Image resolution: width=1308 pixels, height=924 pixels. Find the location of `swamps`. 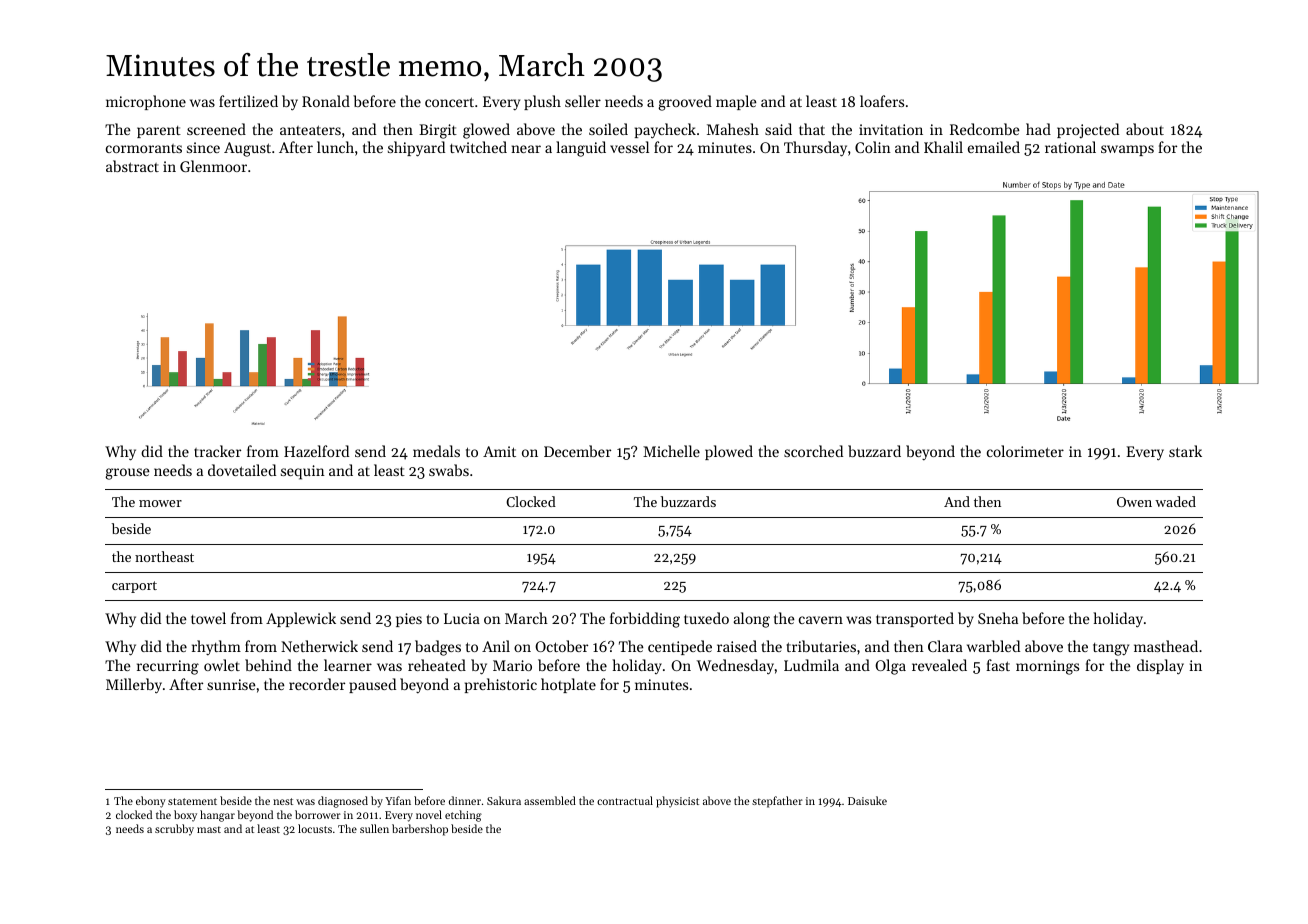

swamps is located at coordinates (1127, 150).
